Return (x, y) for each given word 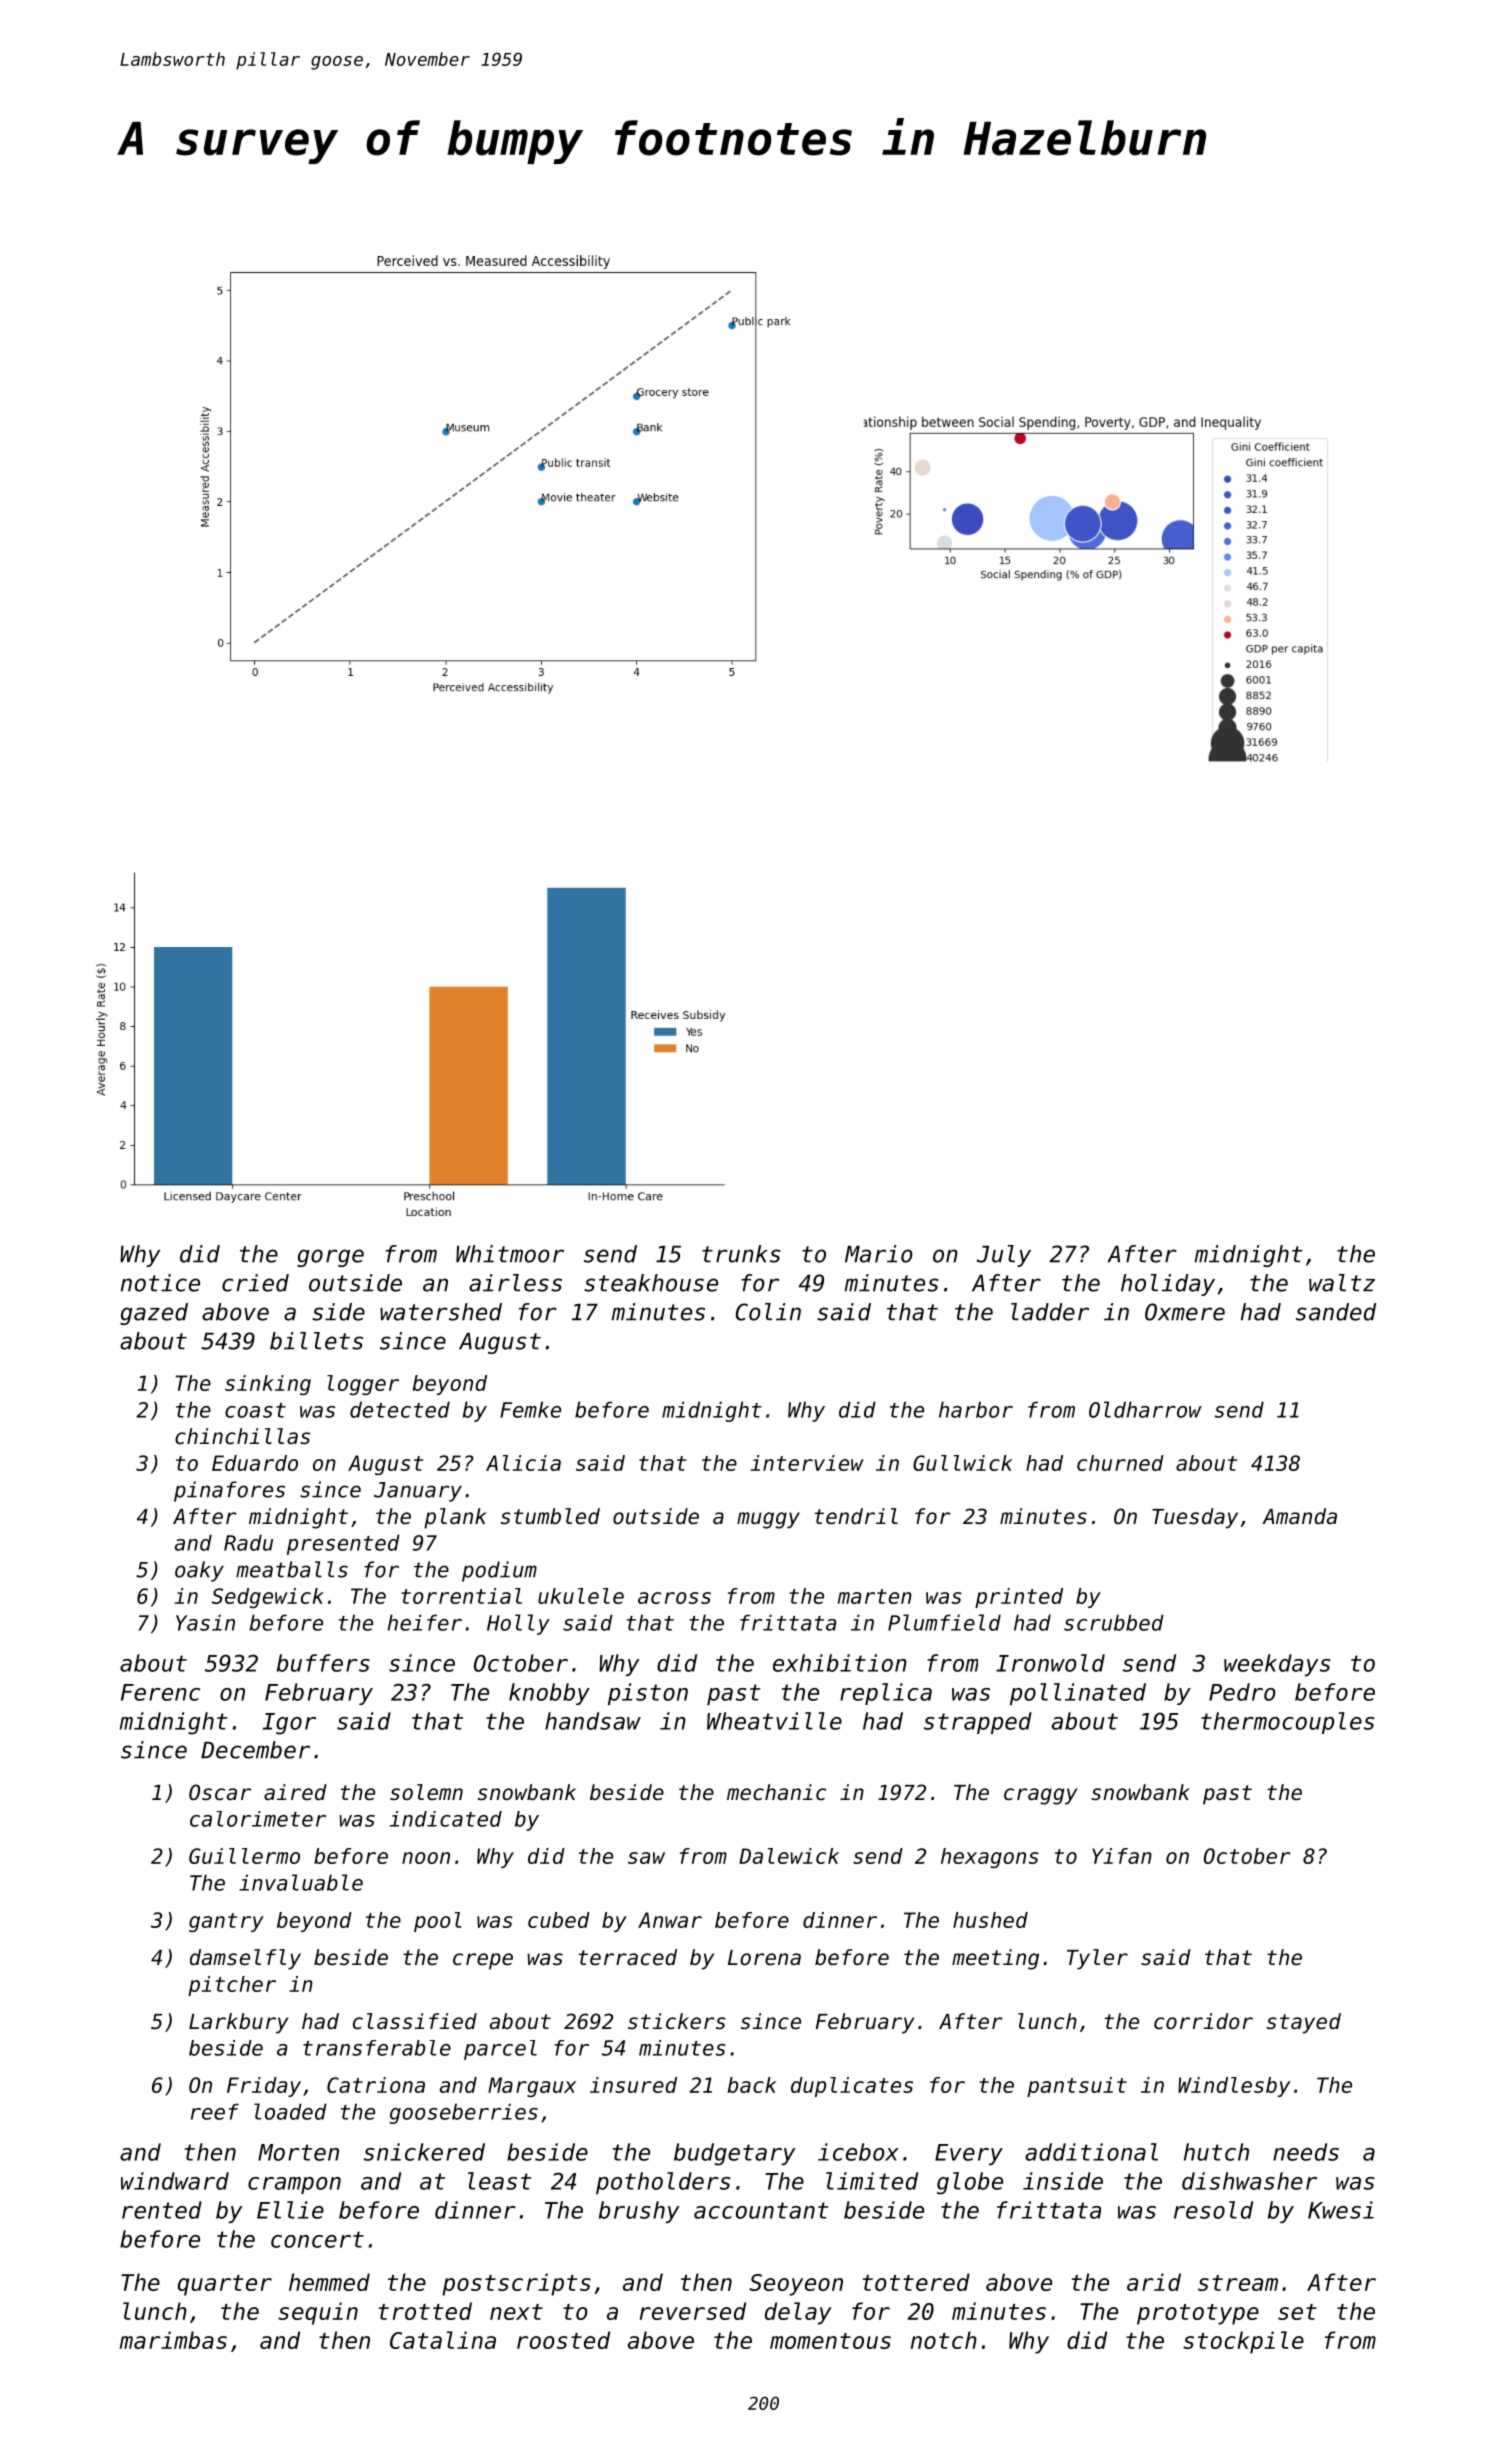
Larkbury (238, 2023)
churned (1120, 1463)
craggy (1040, 1796)
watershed (441, 1312)
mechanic (776, 1792)
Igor (289, 1724)
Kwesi (1341, 2210)
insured (633, 2085)
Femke (530, 1409)
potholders (663, 2183)
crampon (294, 2185)
